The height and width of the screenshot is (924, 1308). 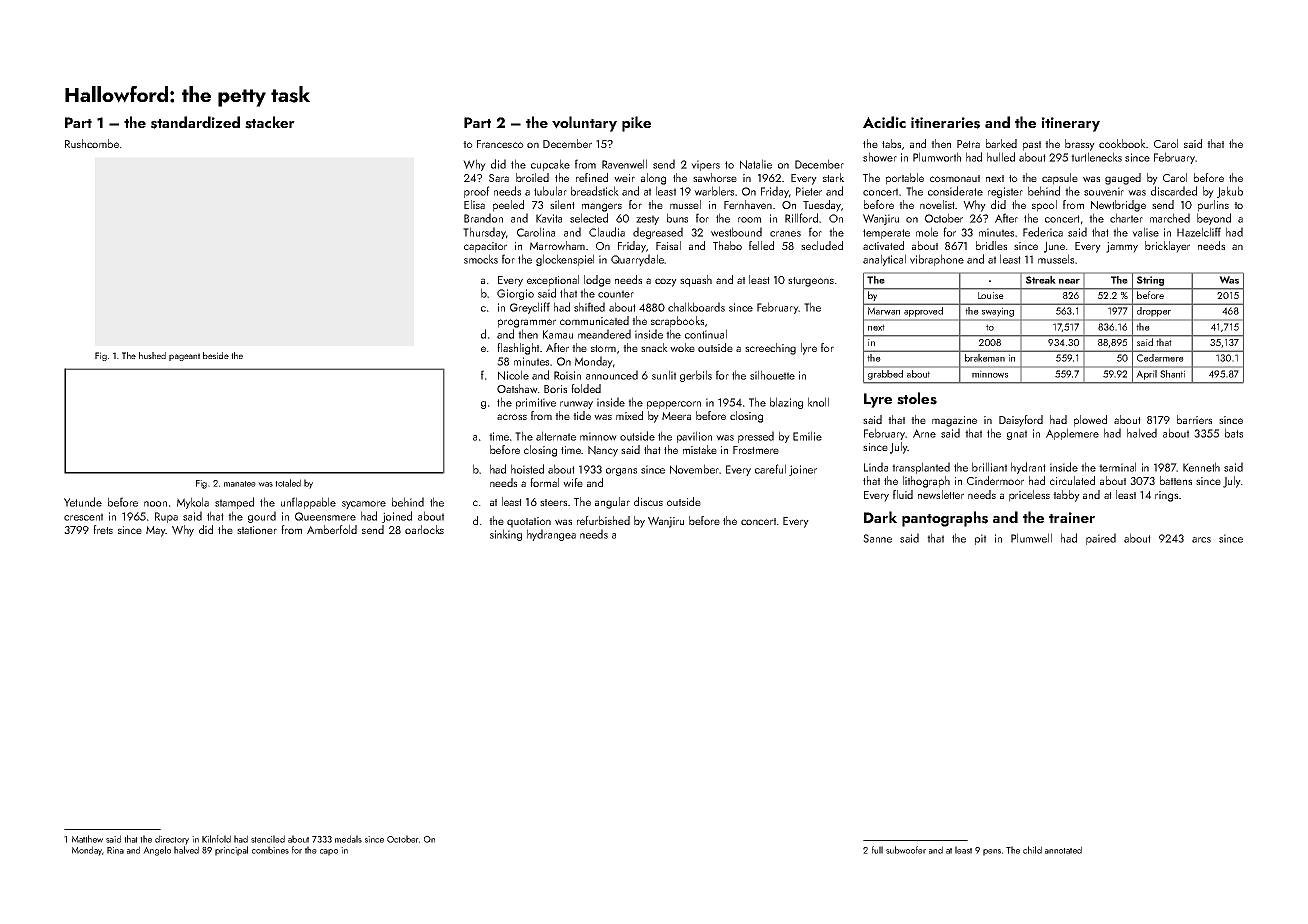 I want to click on annotated, so click(x=1063, y=850).
